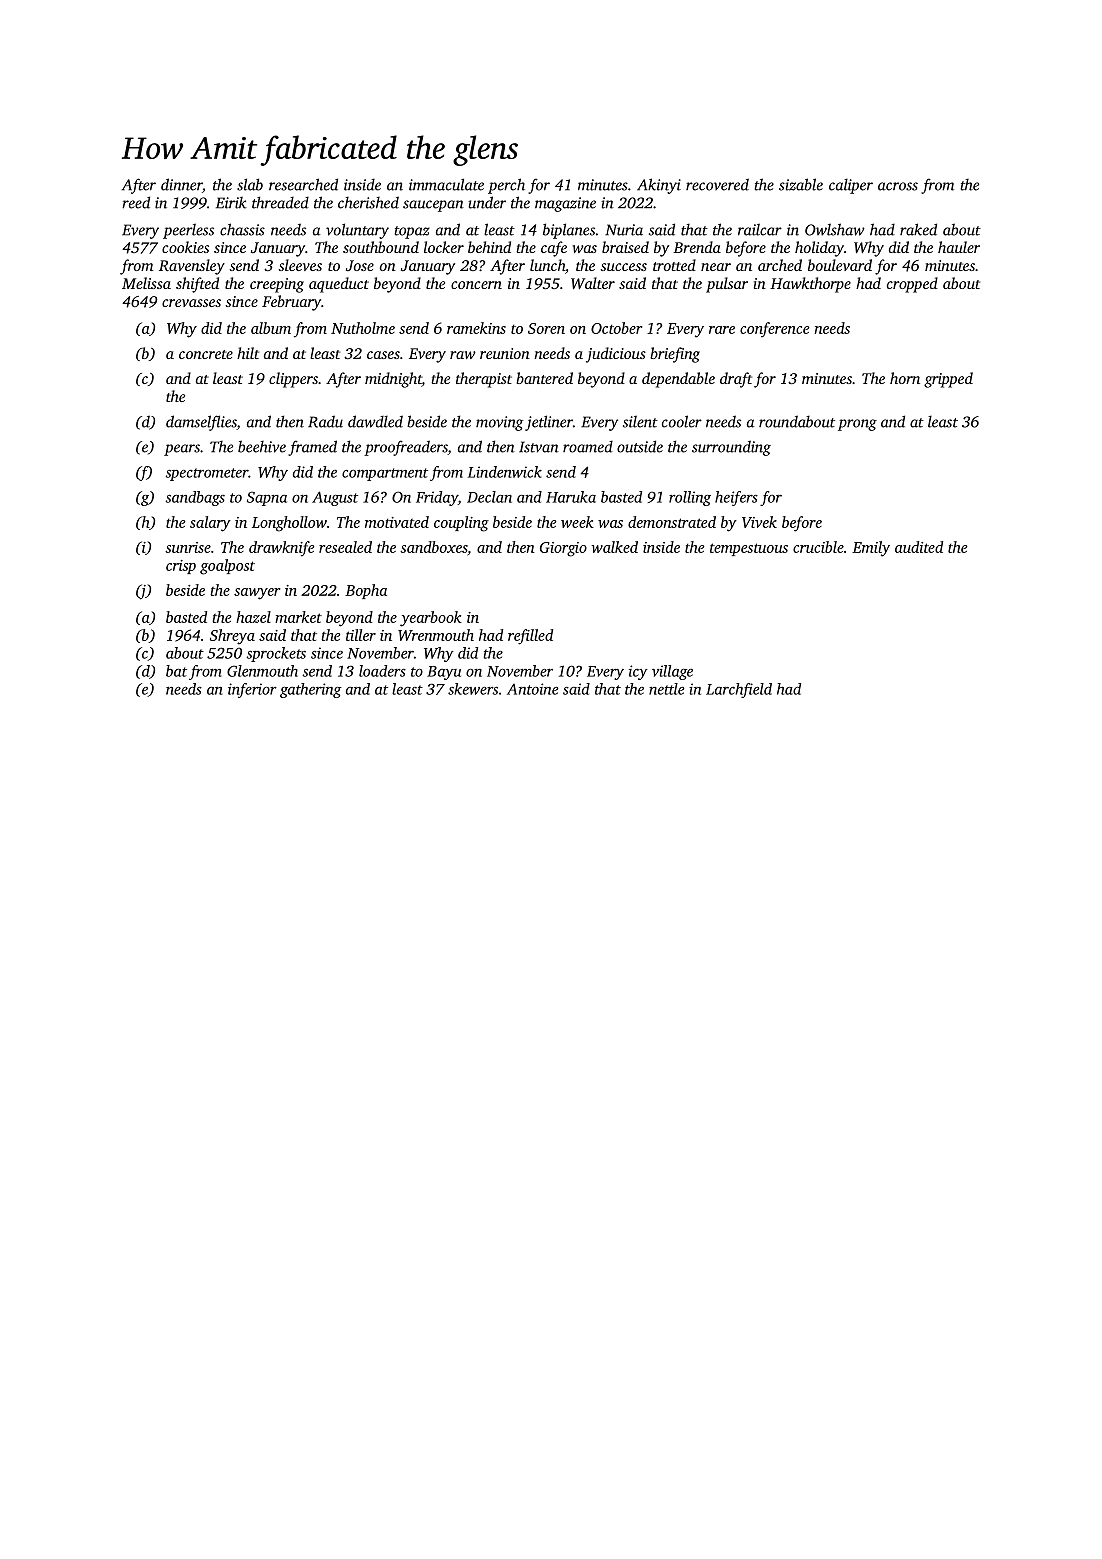 The width and height of the screenshot is (1102, 1559). What do you see at coordinates (672, 672) in the screenshot?
I see `village` at bounding box center [672, 672].
